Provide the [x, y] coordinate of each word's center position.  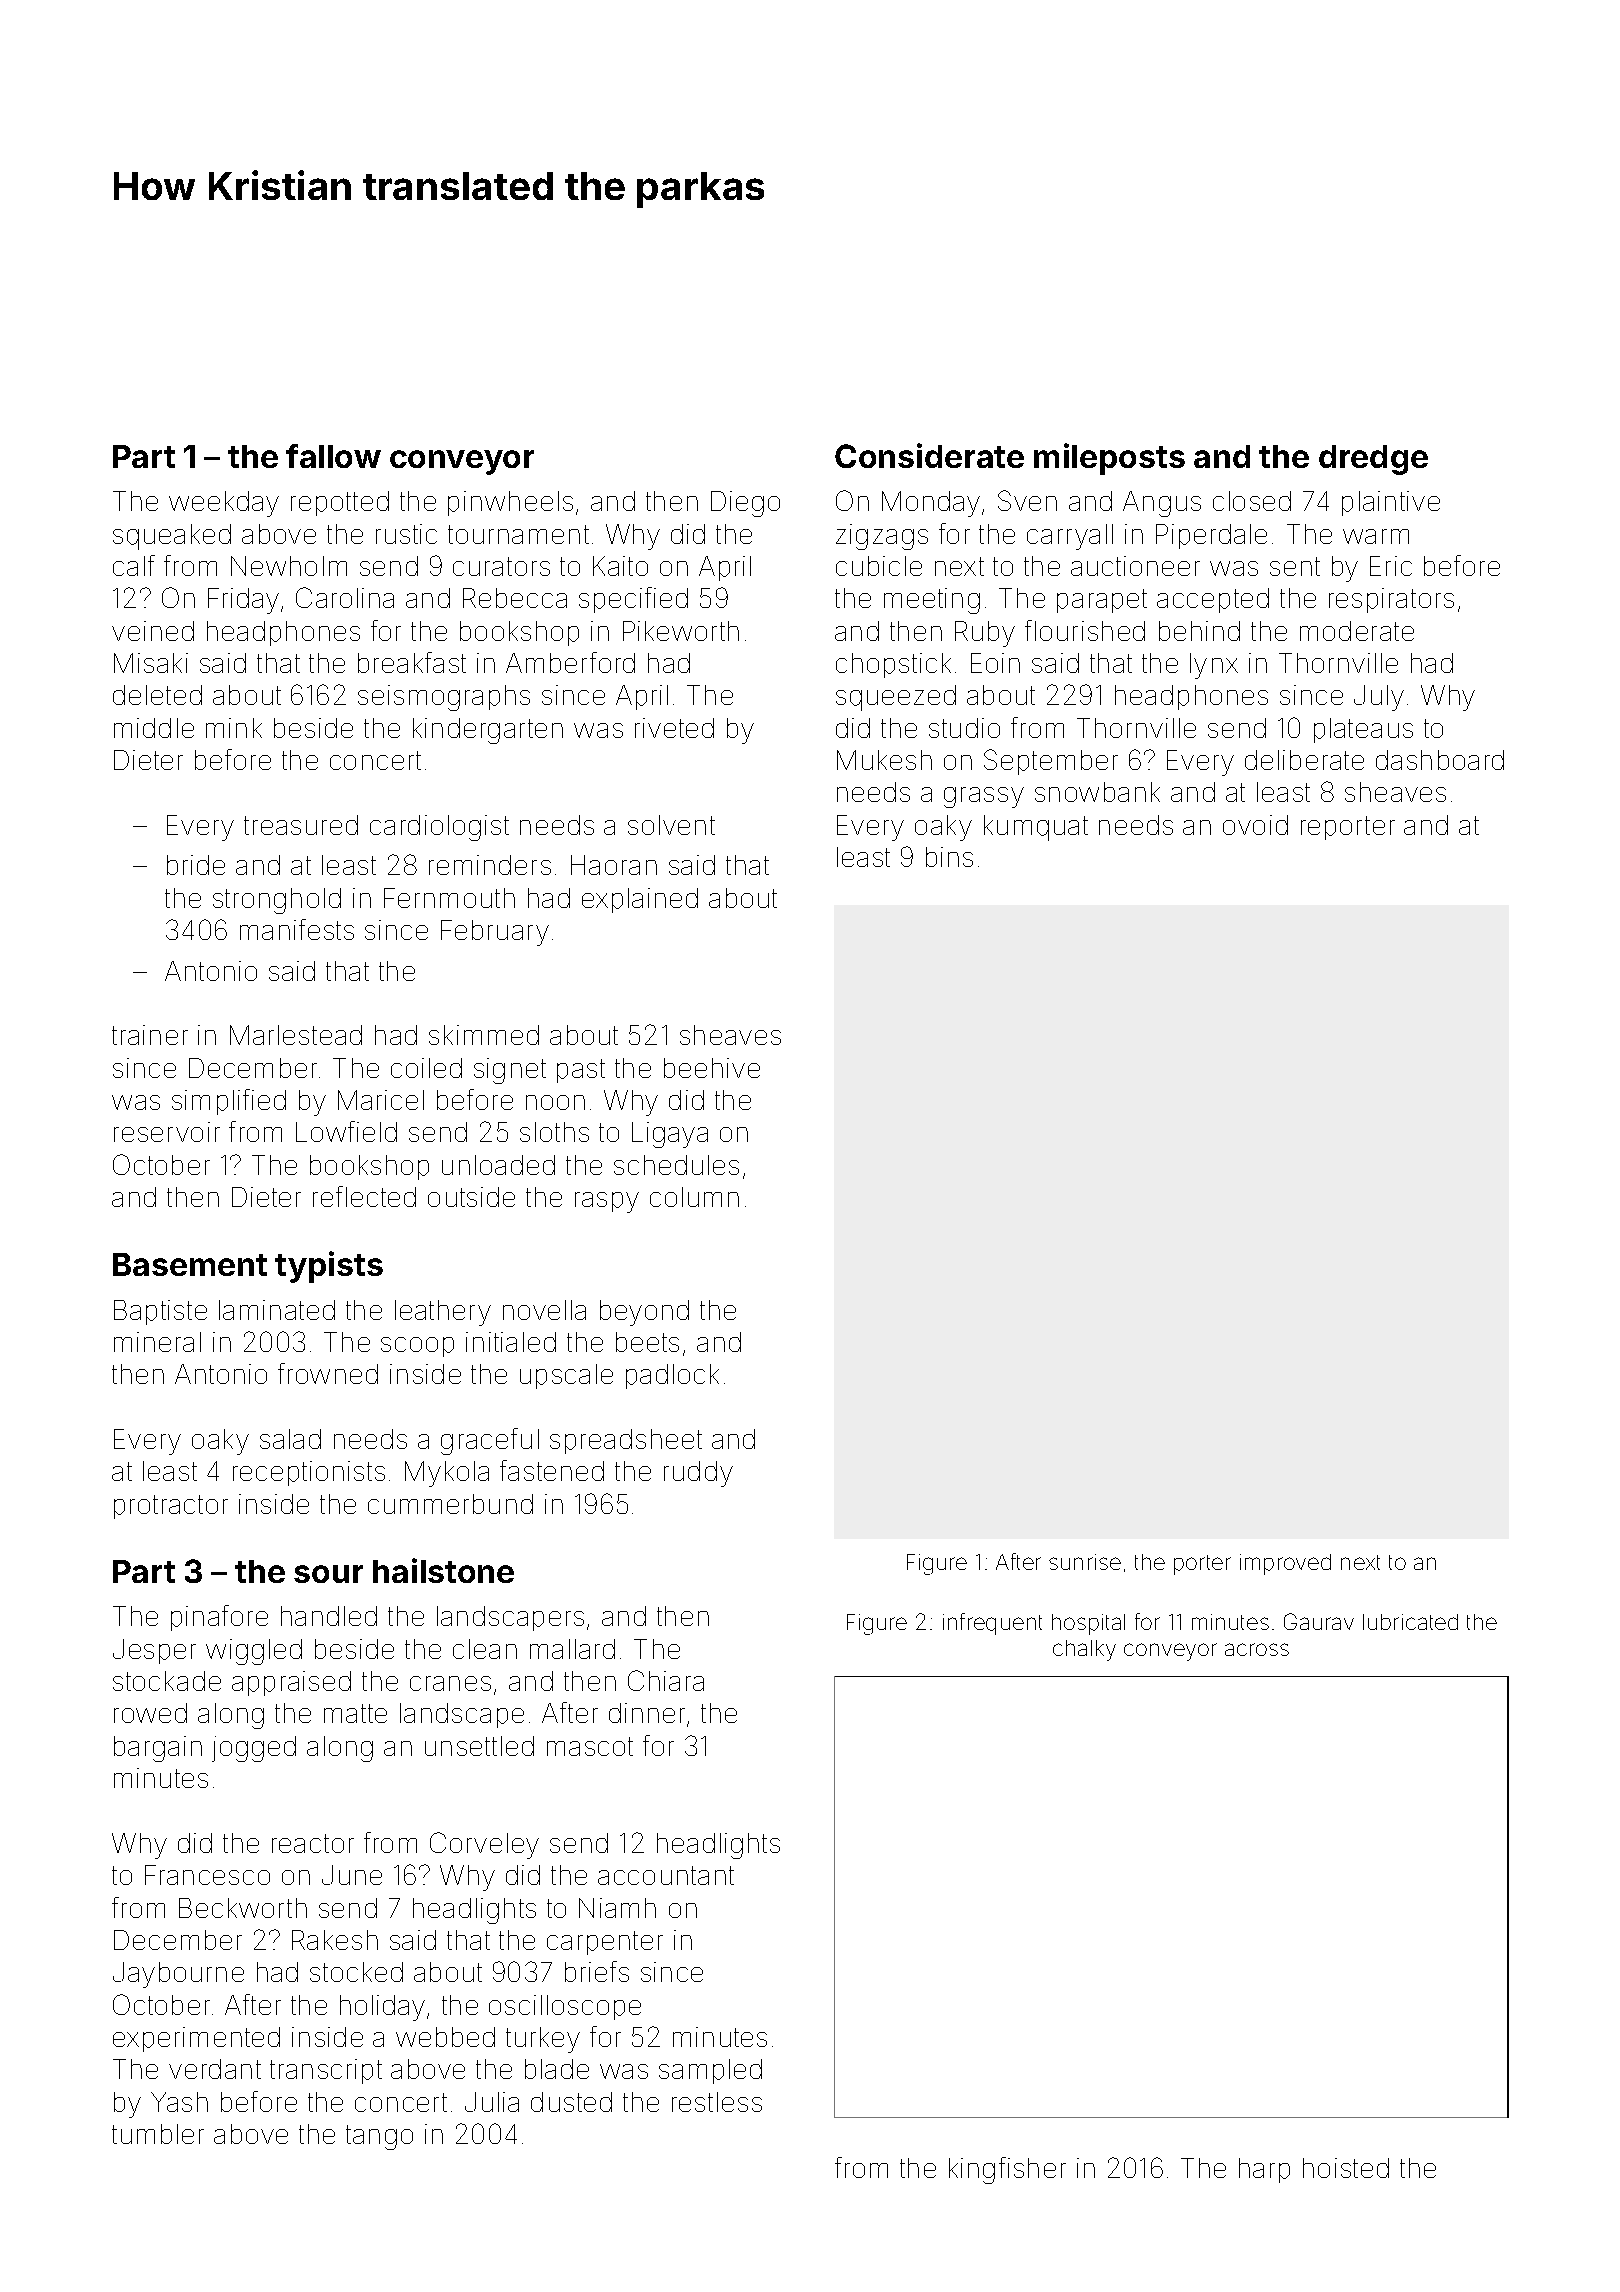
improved [1285, 1564]
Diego [745, 504]
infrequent [992, 1624]
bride [196, 865]
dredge [1373, 460]
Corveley [484, 1845]
